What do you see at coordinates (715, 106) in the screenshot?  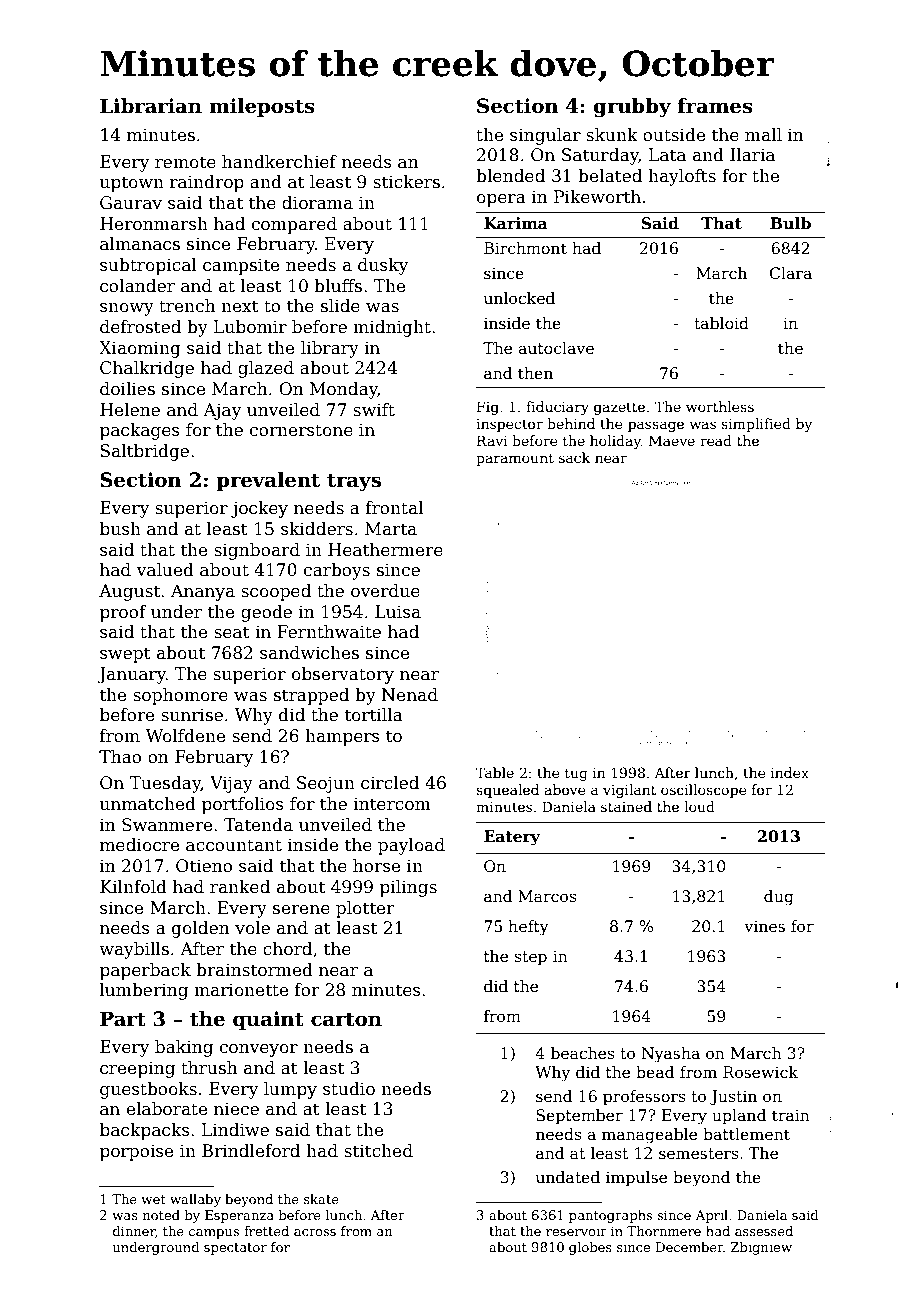 I see `frames` at bounding box center [715, 106].
